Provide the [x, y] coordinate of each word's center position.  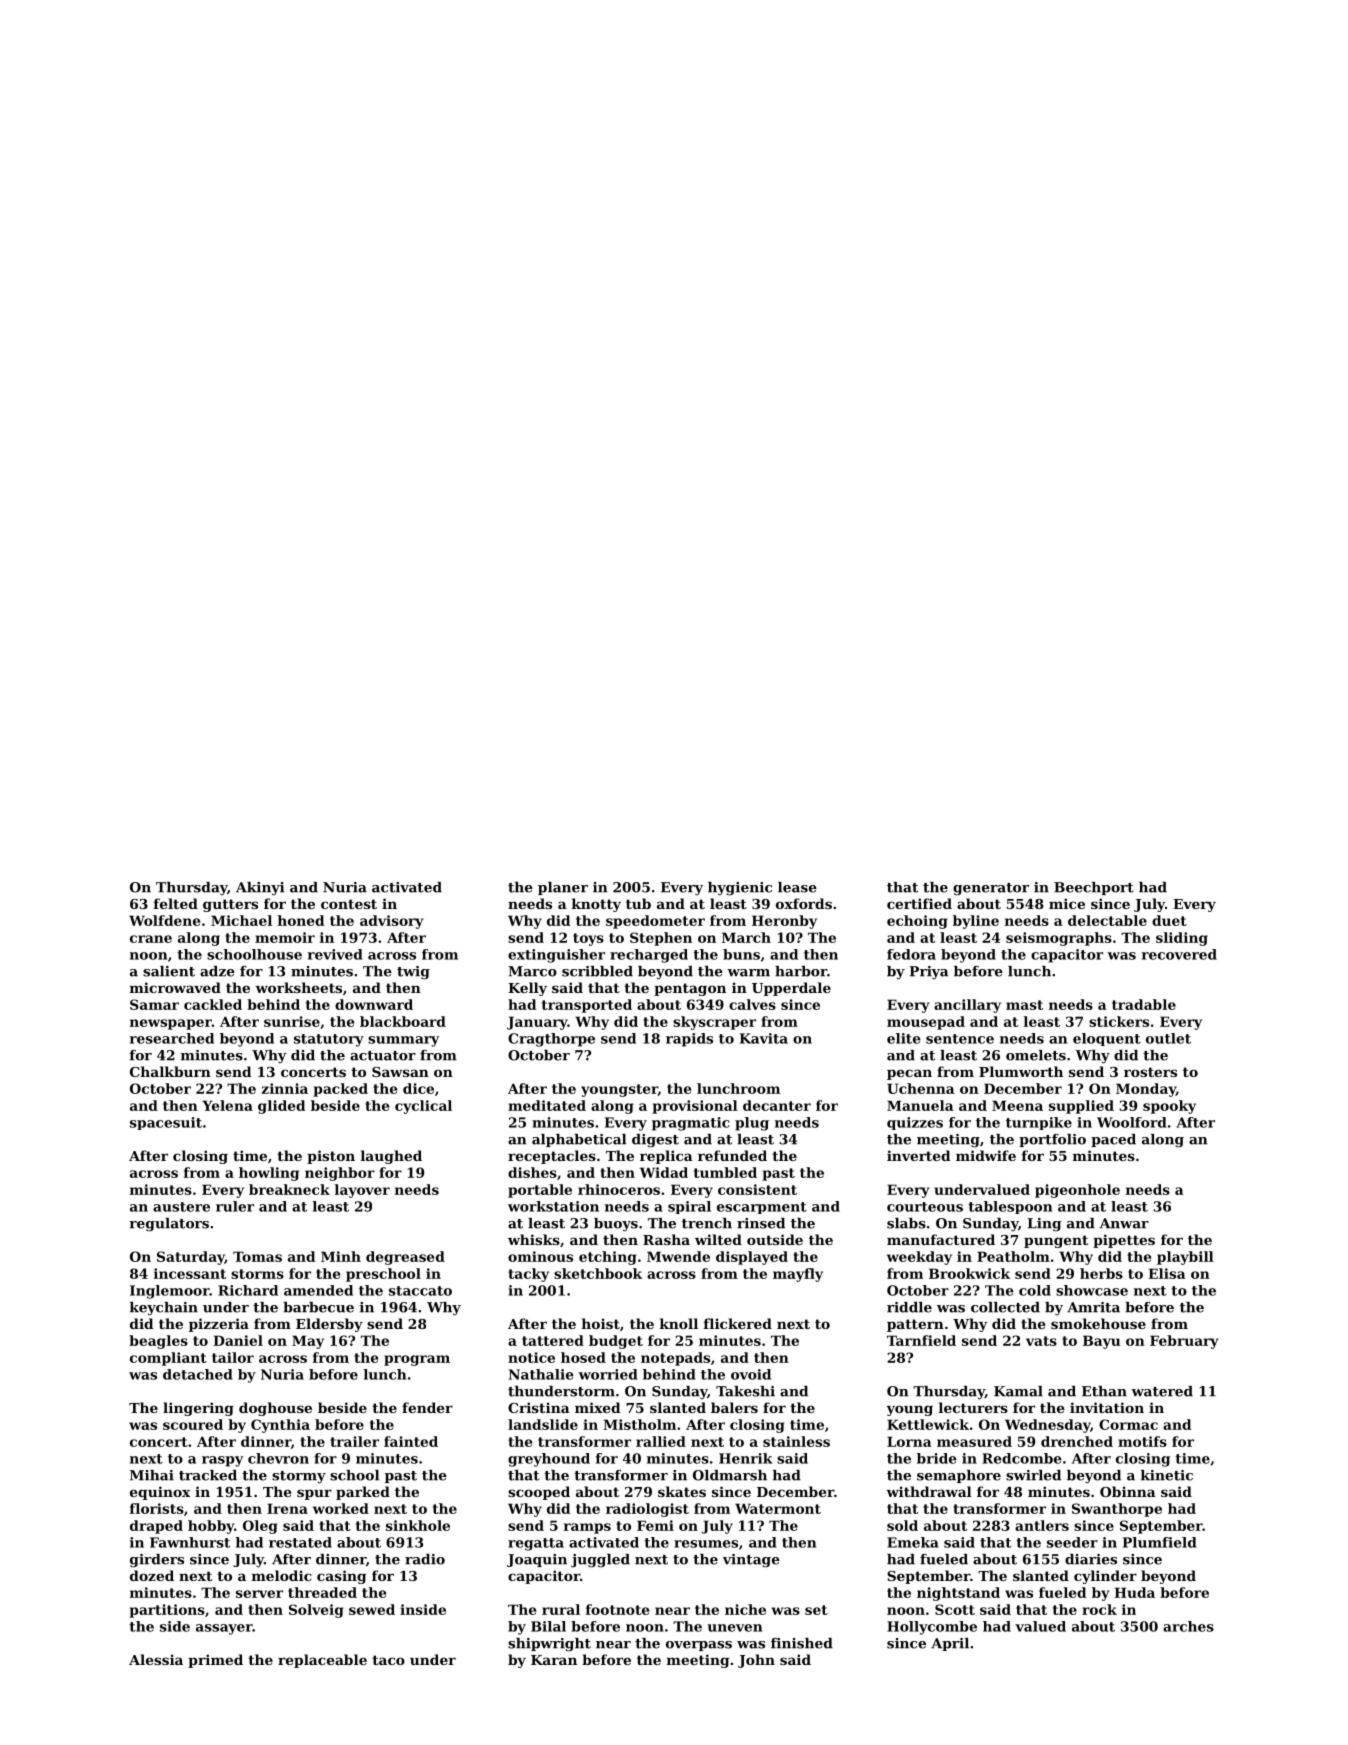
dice [418, 1088]
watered [1162, 1391]
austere [181, 1207]
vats [1041, 1341]
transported [587, 1006]
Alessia [156, 1659]
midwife [986, 1155]
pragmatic [691, 1124]
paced [1113, 1140]
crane [151, 939]
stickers [1119, 1021]
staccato [420, 1291]
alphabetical [579, 1140]
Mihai [152, 1475]
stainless [796, 1441]
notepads [675, 1359]
